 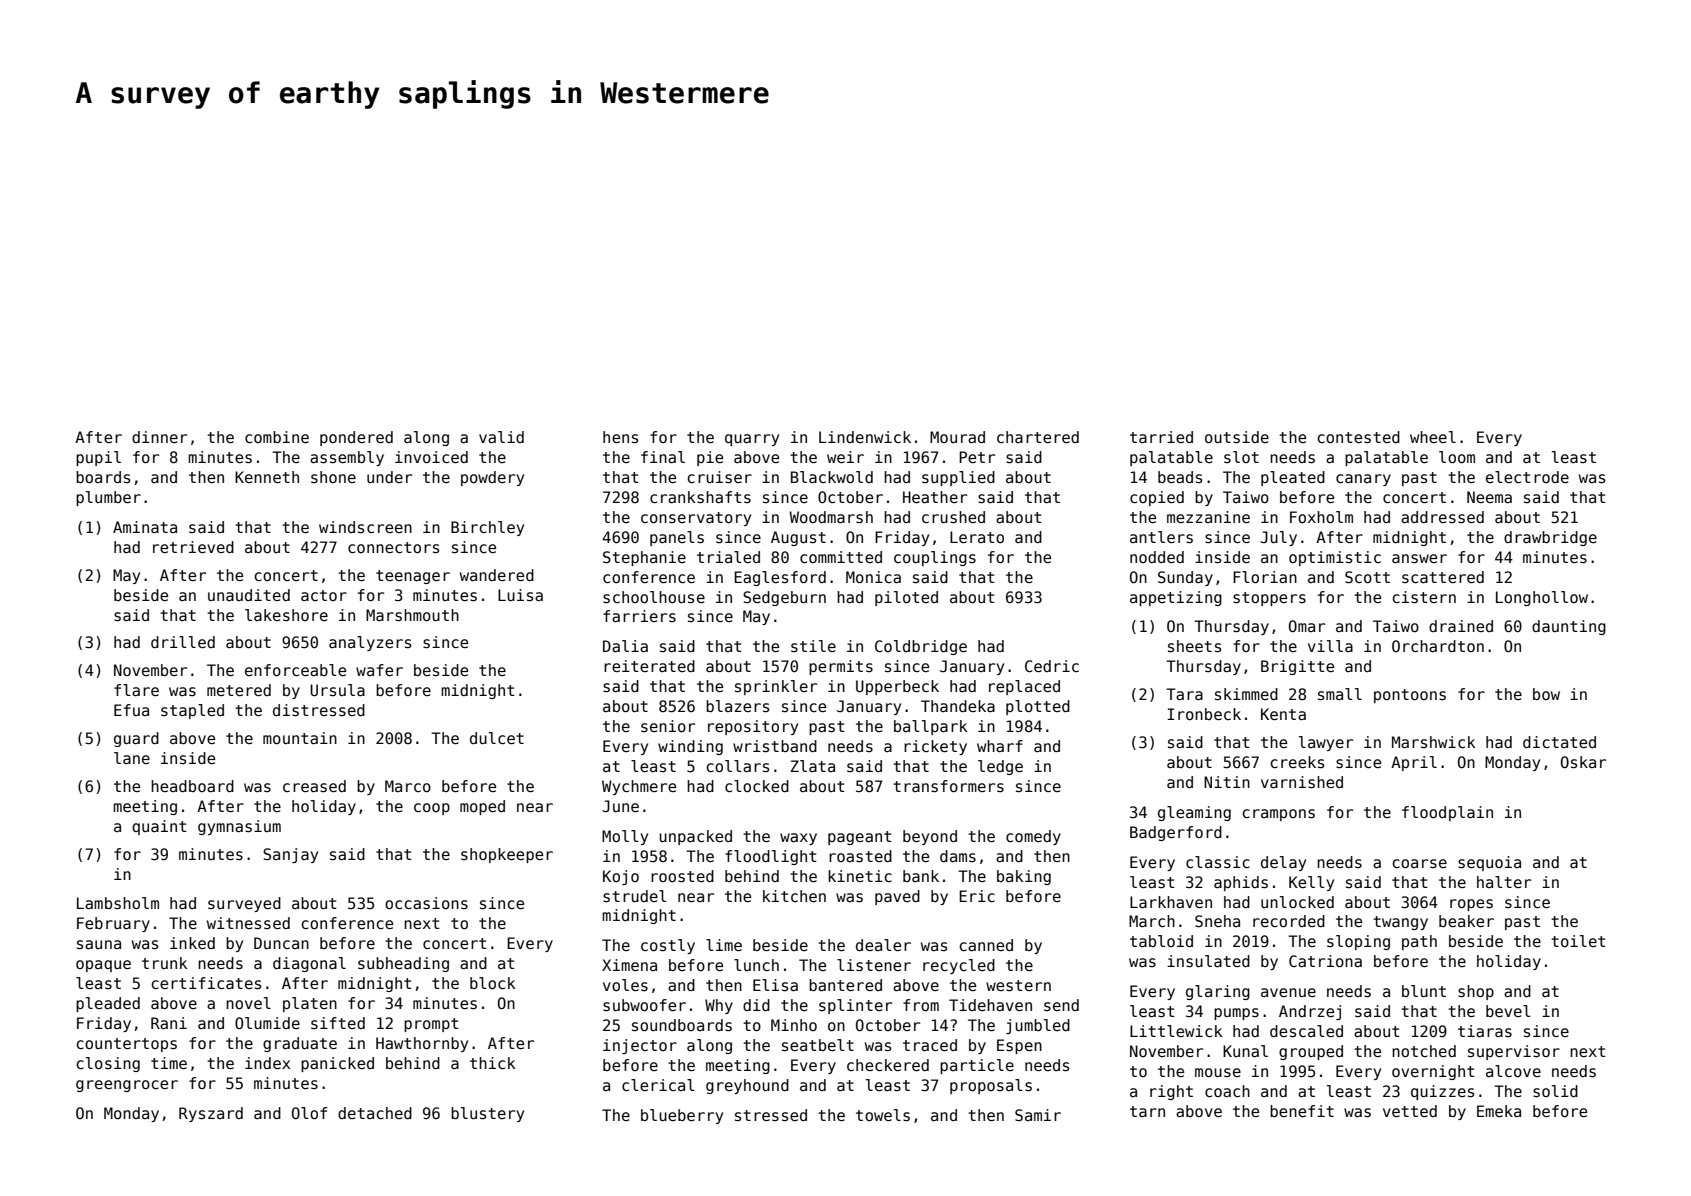 What do you see at coordinates (393, 547) in the screenshot?
I see `connectors` at bounding box center [393, 547].
